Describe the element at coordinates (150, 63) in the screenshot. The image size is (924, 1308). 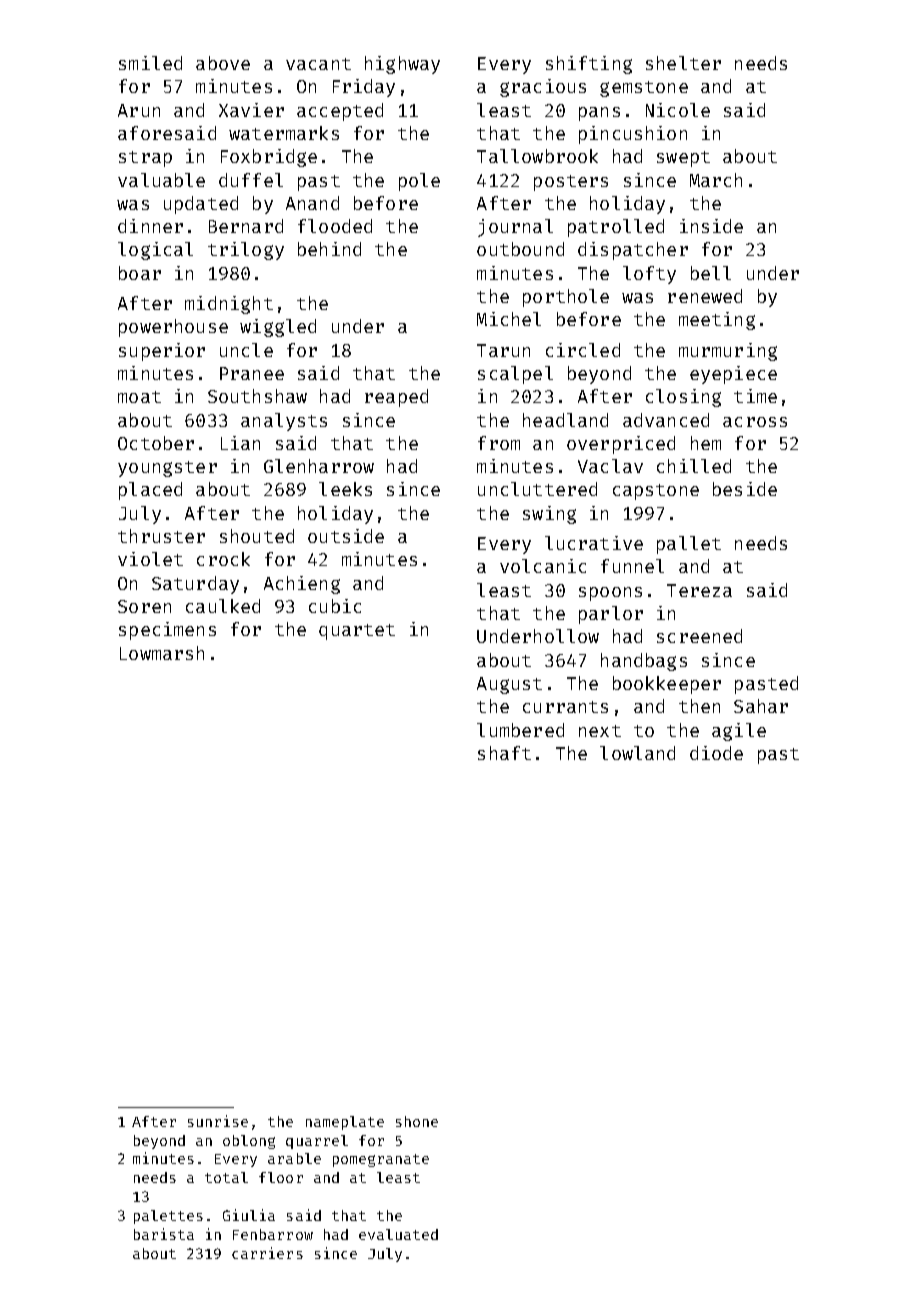
I see `smiled` at that location.
